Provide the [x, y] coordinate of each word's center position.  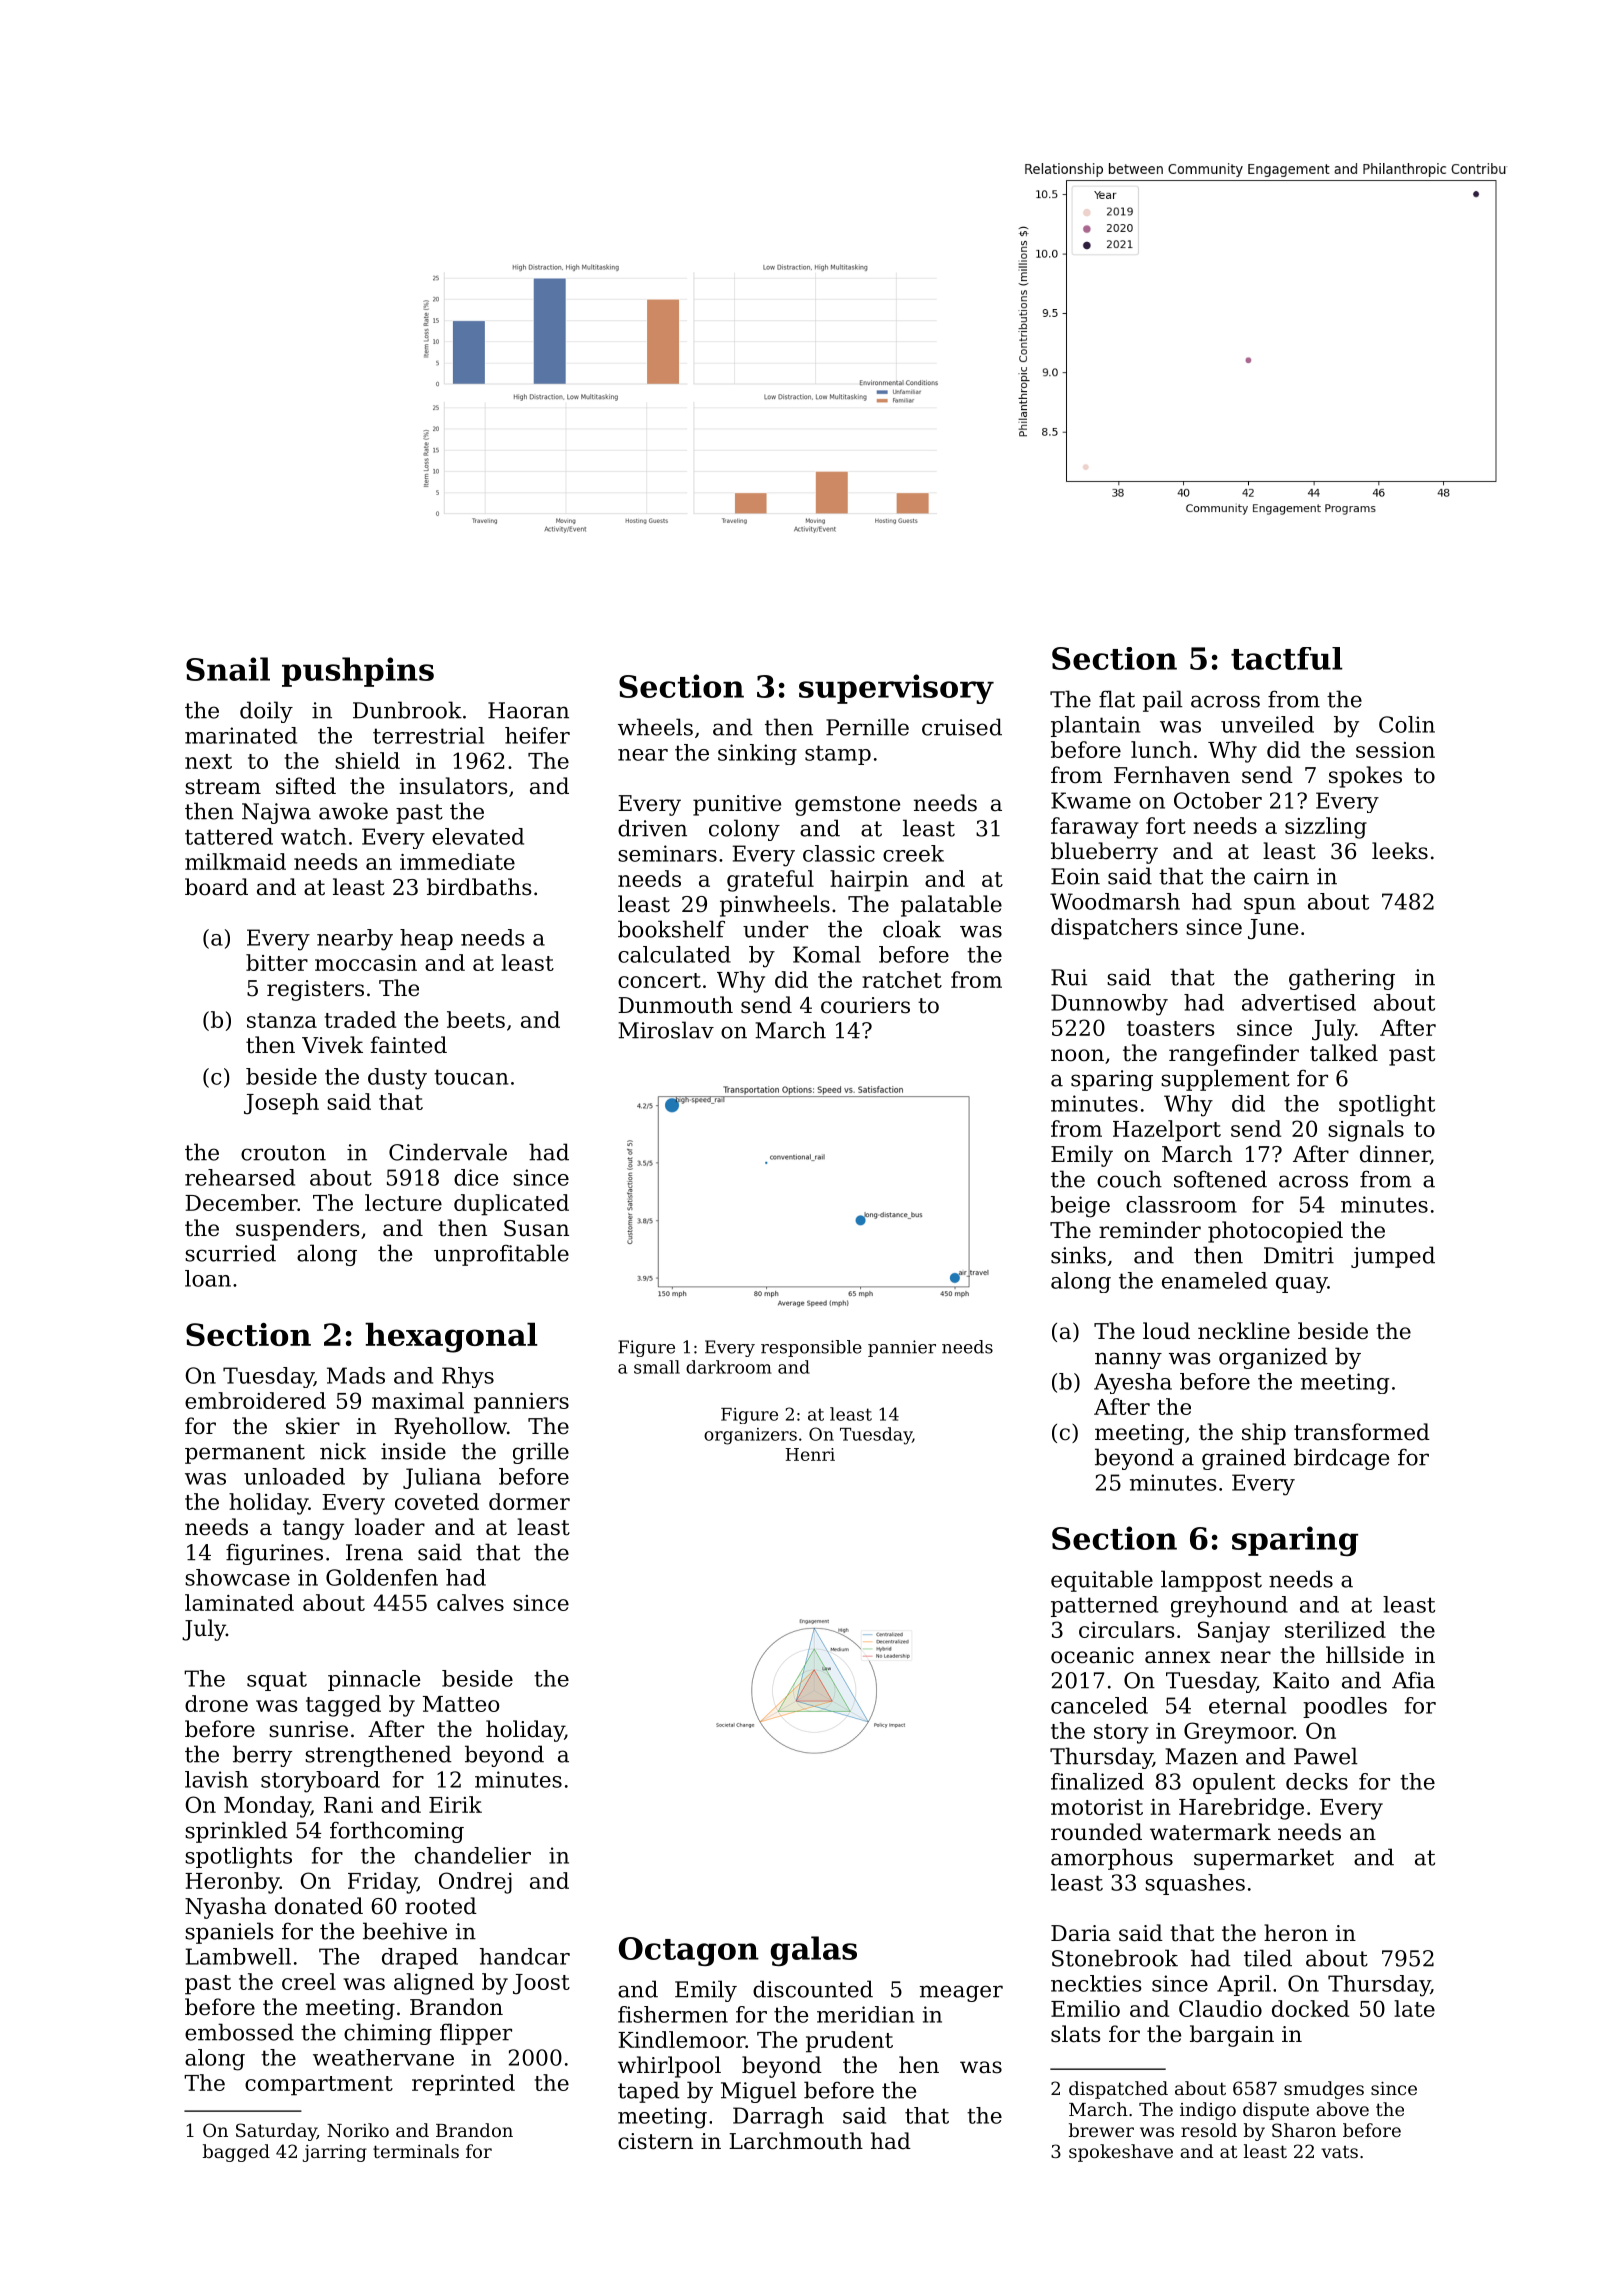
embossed [239, 2032]
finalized [1097, 1781]
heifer [537, 735]
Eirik [455, 1804]
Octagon [689, 1951]
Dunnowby [1109, 1005]
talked [1344, 1053]
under [775, 929]
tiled [1268, 1958]
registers [315, 990]
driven [652, 828]
